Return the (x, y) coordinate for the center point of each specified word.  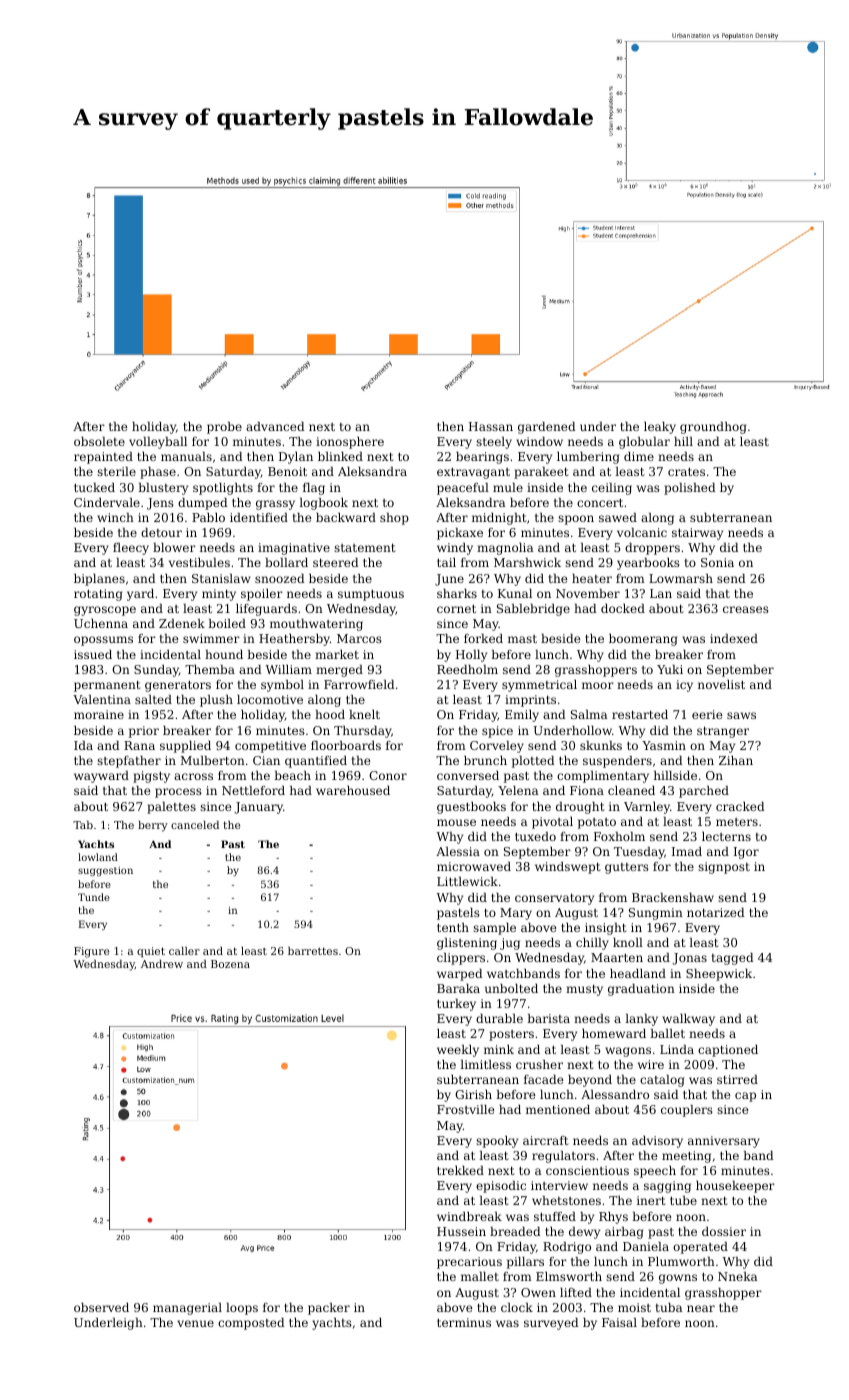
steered (336, 562)
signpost (724, 868)
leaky (660, 428)
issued (93, 654)
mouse (456, 822)
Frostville (465, 1109)
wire (651, 1064)
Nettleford (253, 790)
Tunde (94, 897)
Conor (388, 775)
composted (251, 1324)
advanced (275, 426)
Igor (746, 853)
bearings (482, 458)
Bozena (230, 964)
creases (746, 609)
